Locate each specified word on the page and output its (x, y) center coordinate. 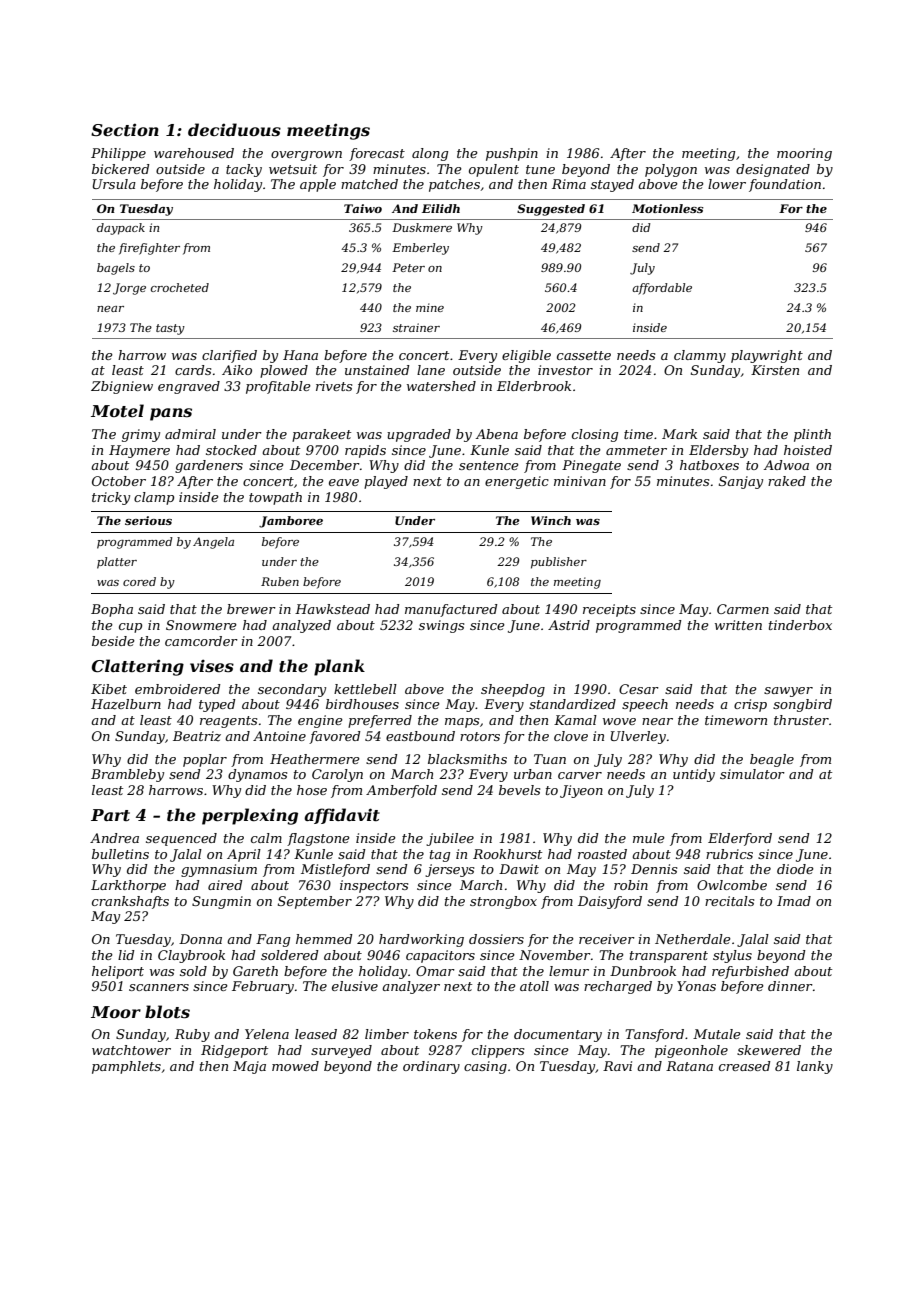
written (738, 625)
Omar (435, 971)
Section (125, 129)
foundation (785, 185)
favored (335, 737)
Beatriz (197, 736)
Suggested (551, 210)
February (263, 987)
